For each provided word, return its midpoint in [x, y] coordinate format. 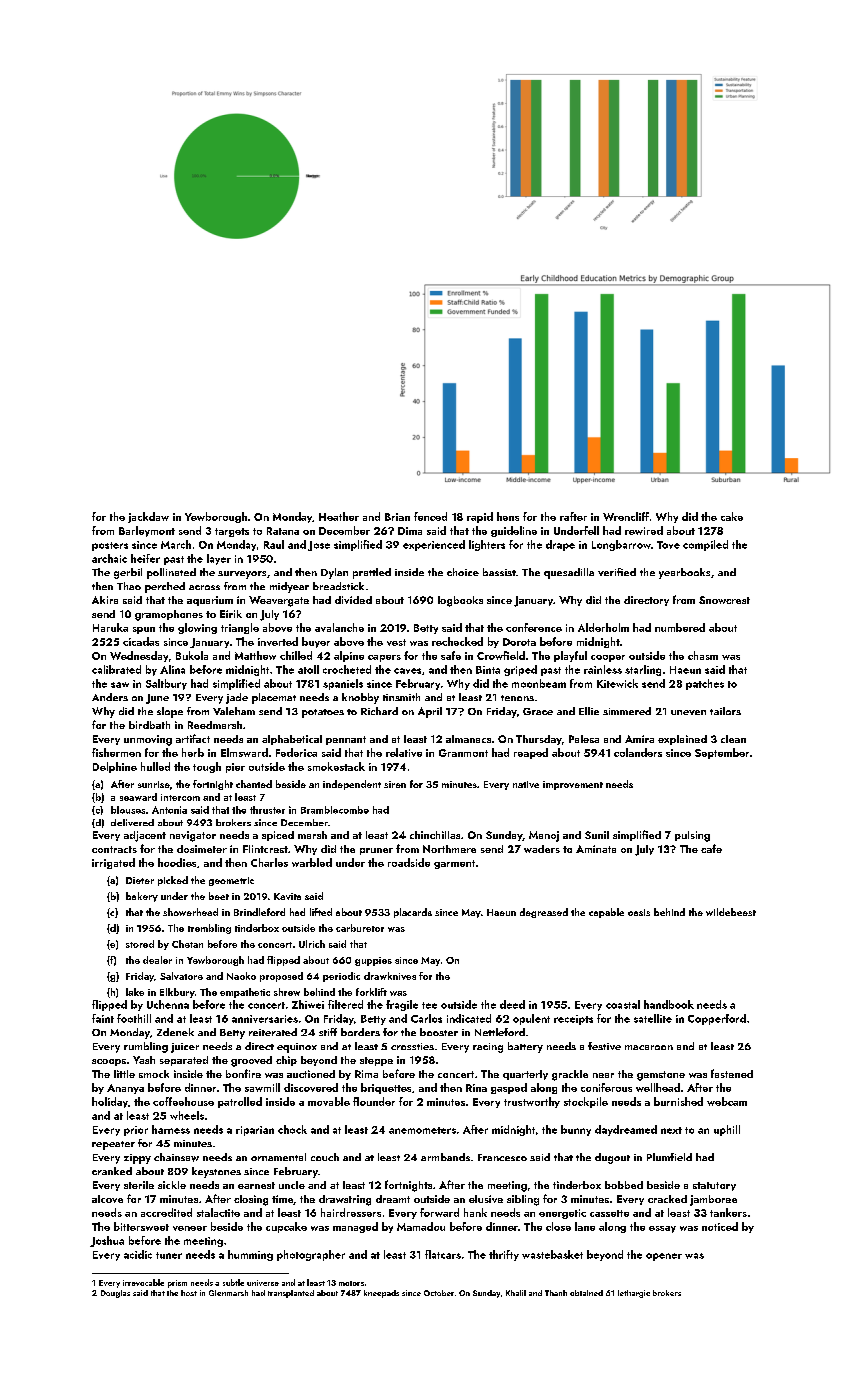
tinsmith [401, 697]
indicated [469, 1018]
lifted [321, 912]
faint [103, 1018]
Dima [410, 531]
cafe [711, 848]
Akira [105, 600]
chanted [254, 784]
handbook [669, 1004]
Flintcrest [265, 849]
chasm [703, 655]
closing [251, 1200]
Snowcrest [724, 600]
